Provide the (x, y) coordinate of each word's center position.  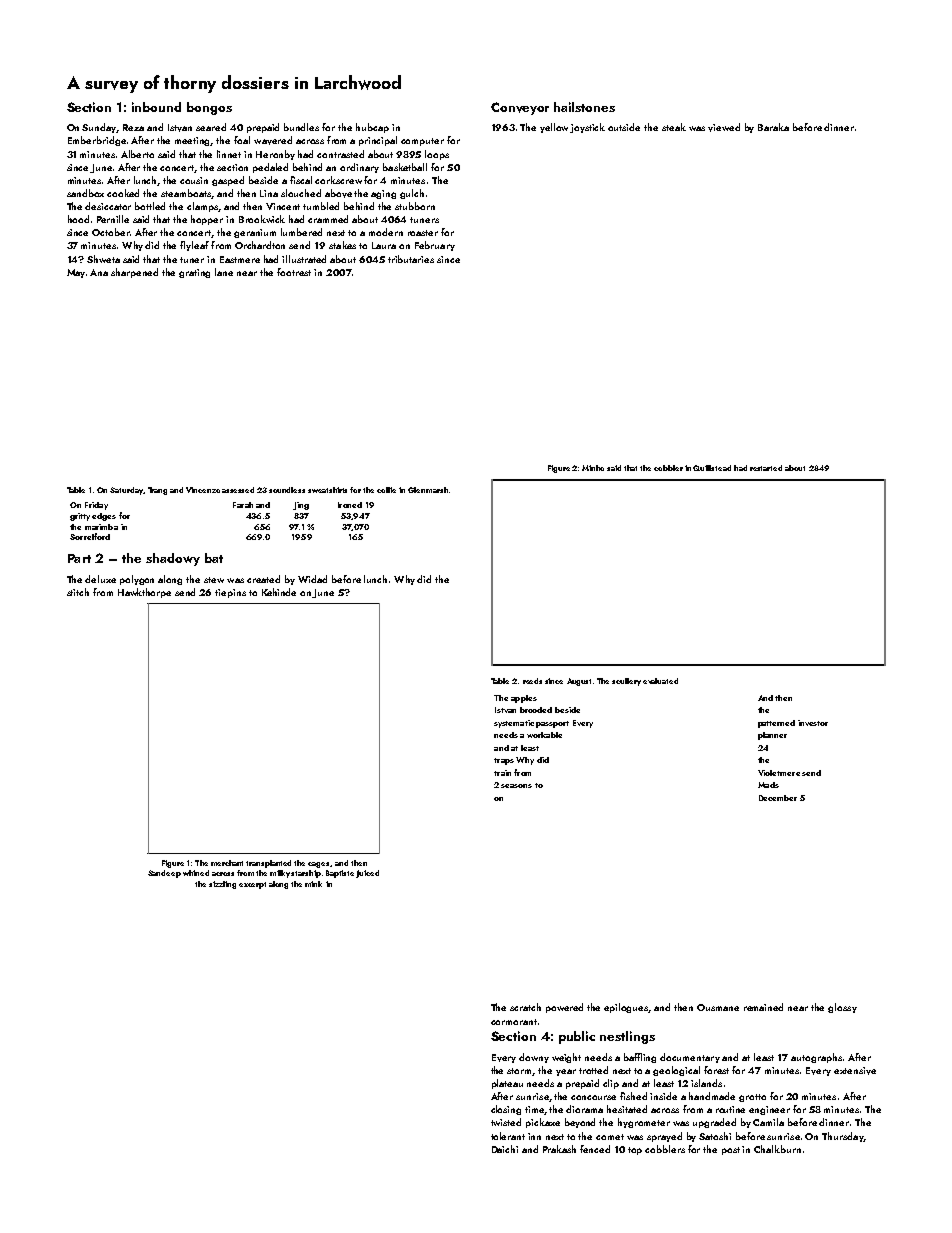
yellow (554, 128)
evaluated (660, 681)
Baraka (773, 127)
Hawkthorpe (144, 593)
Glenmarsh (428, 490)
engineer (769, 1110)
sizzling (222, 885)
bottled (150, 206)
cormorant (514, 1022)
